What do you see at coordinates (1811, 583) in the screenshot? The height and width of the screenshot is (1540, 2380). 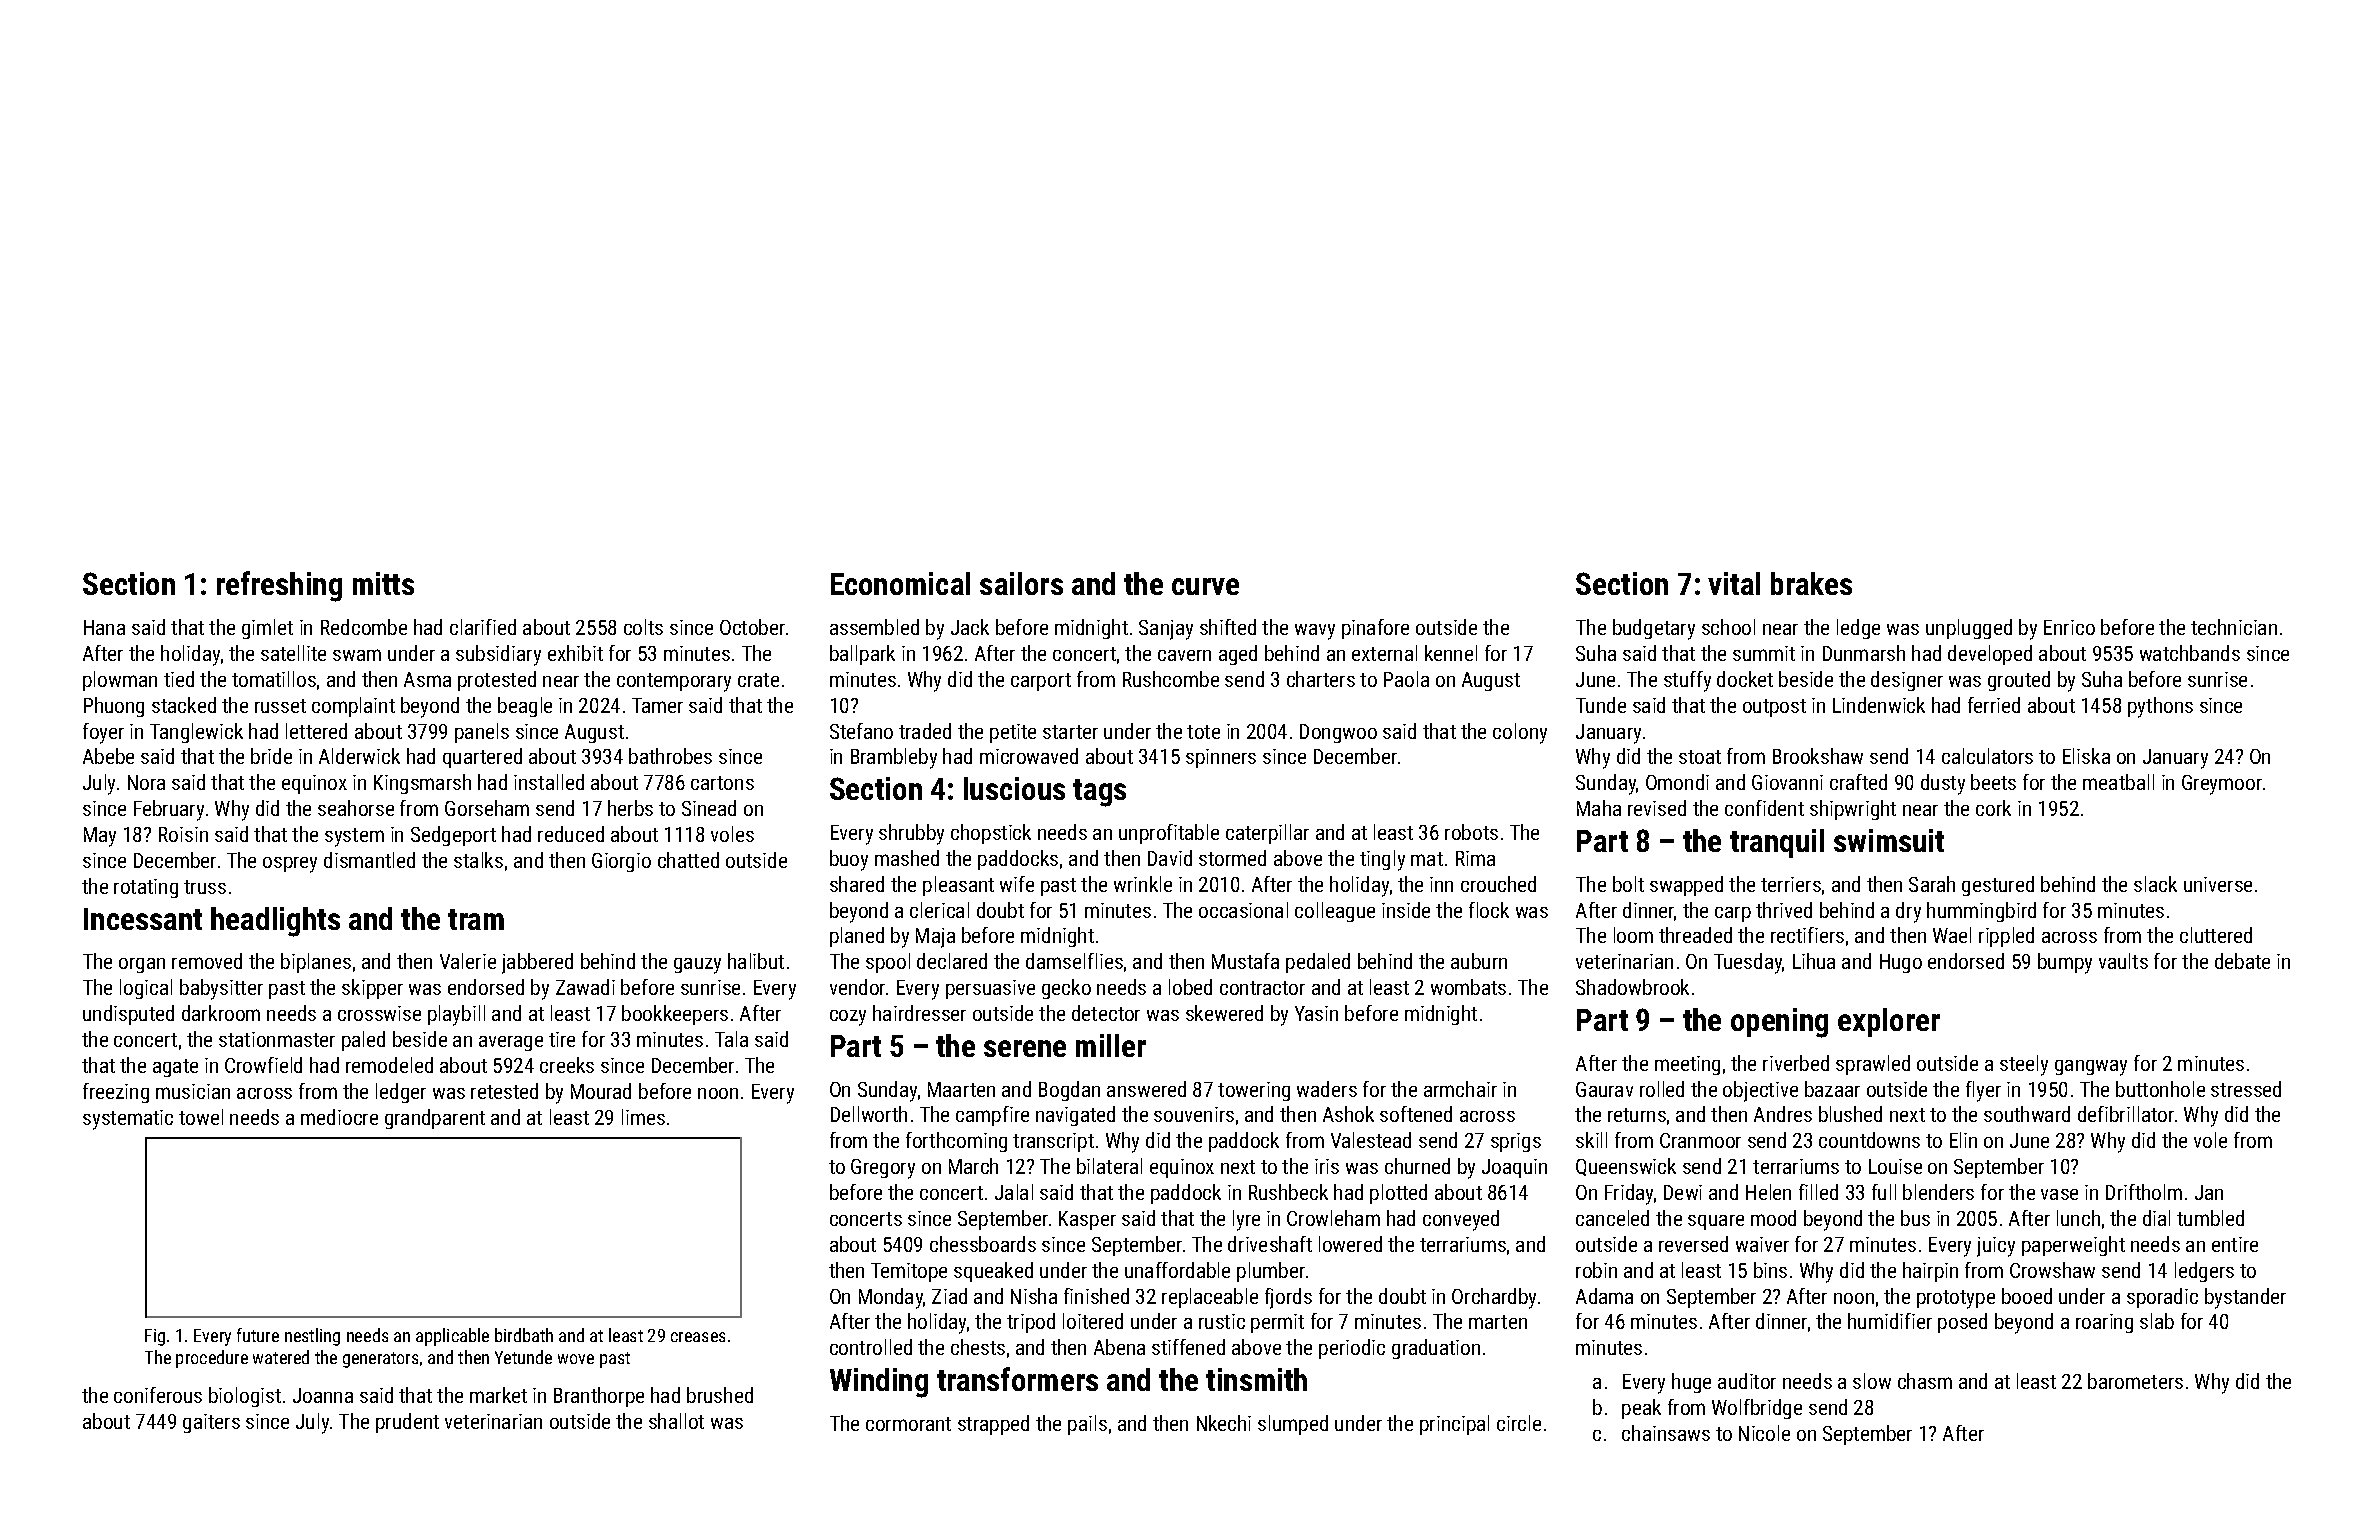 I see `brakes` at bounding box center [1811, 583].
